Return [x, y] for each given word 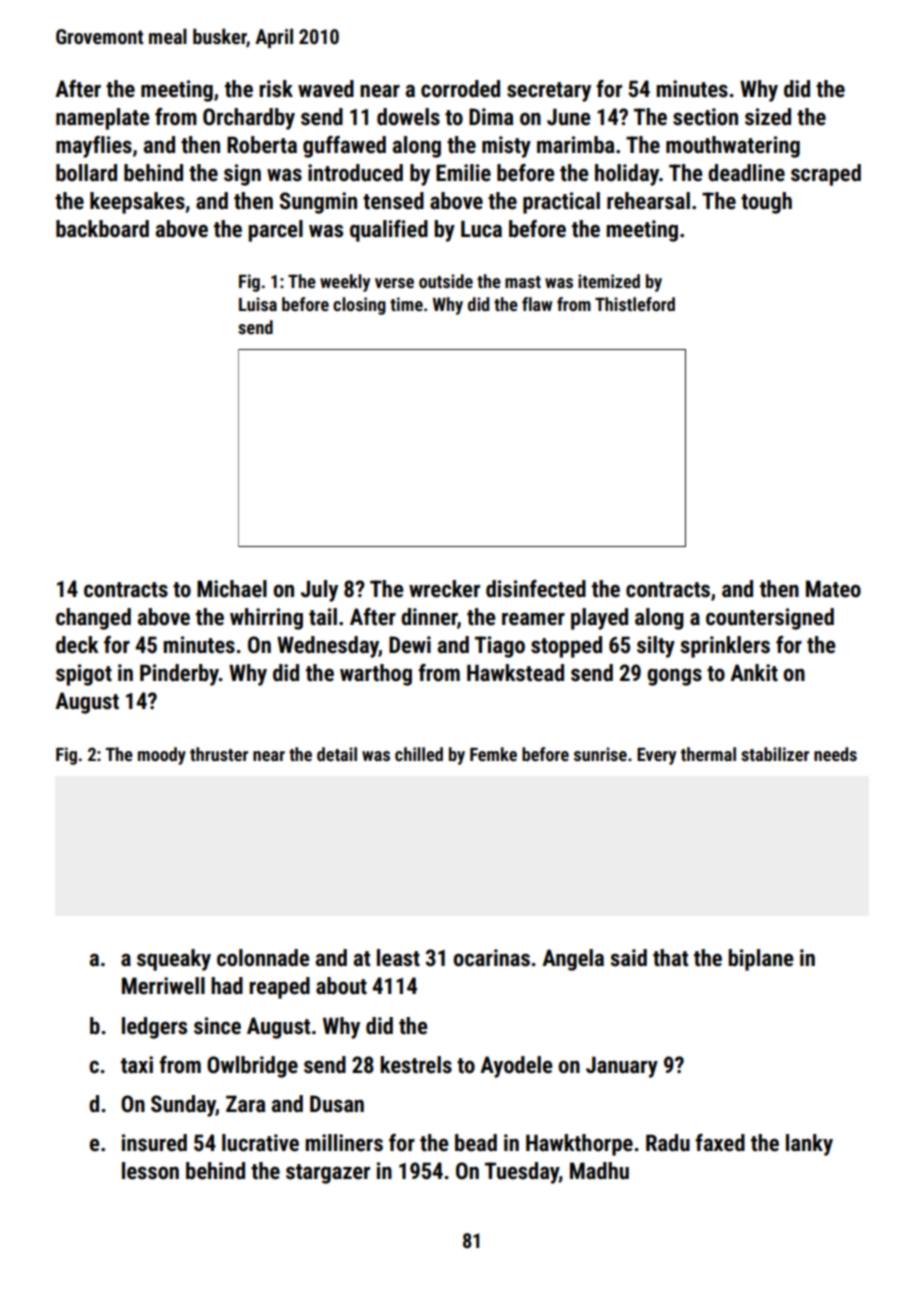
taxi [137, 1065]
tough [766, 203]
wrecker [444, 589]
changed [93, 619]
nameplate [102, 119]
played [599, 619]
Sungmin [318, 203]
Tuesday [522, 1173]
